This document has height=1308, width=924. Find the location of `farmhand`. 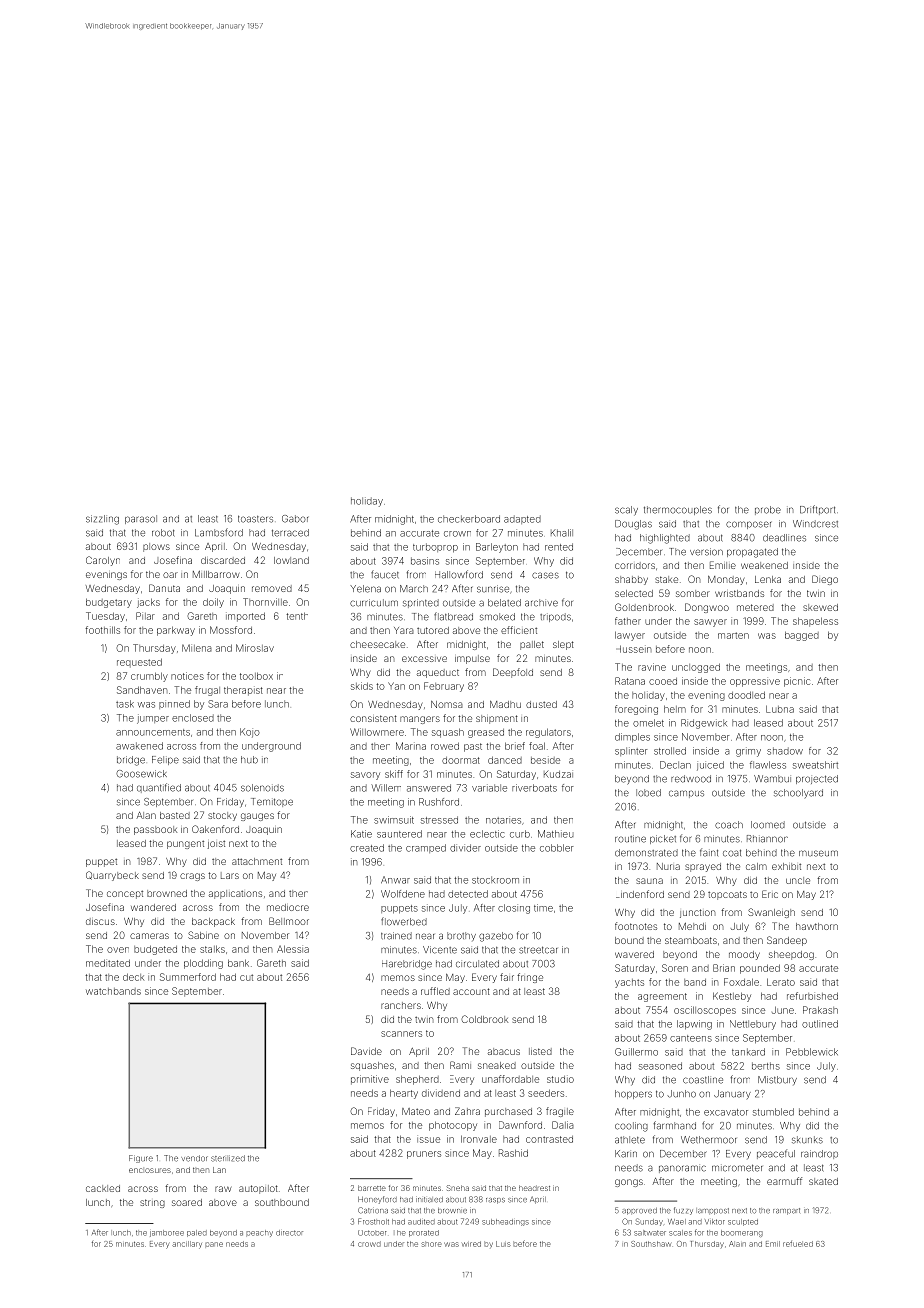

farmhand is located at coordinates (674, 1125).
